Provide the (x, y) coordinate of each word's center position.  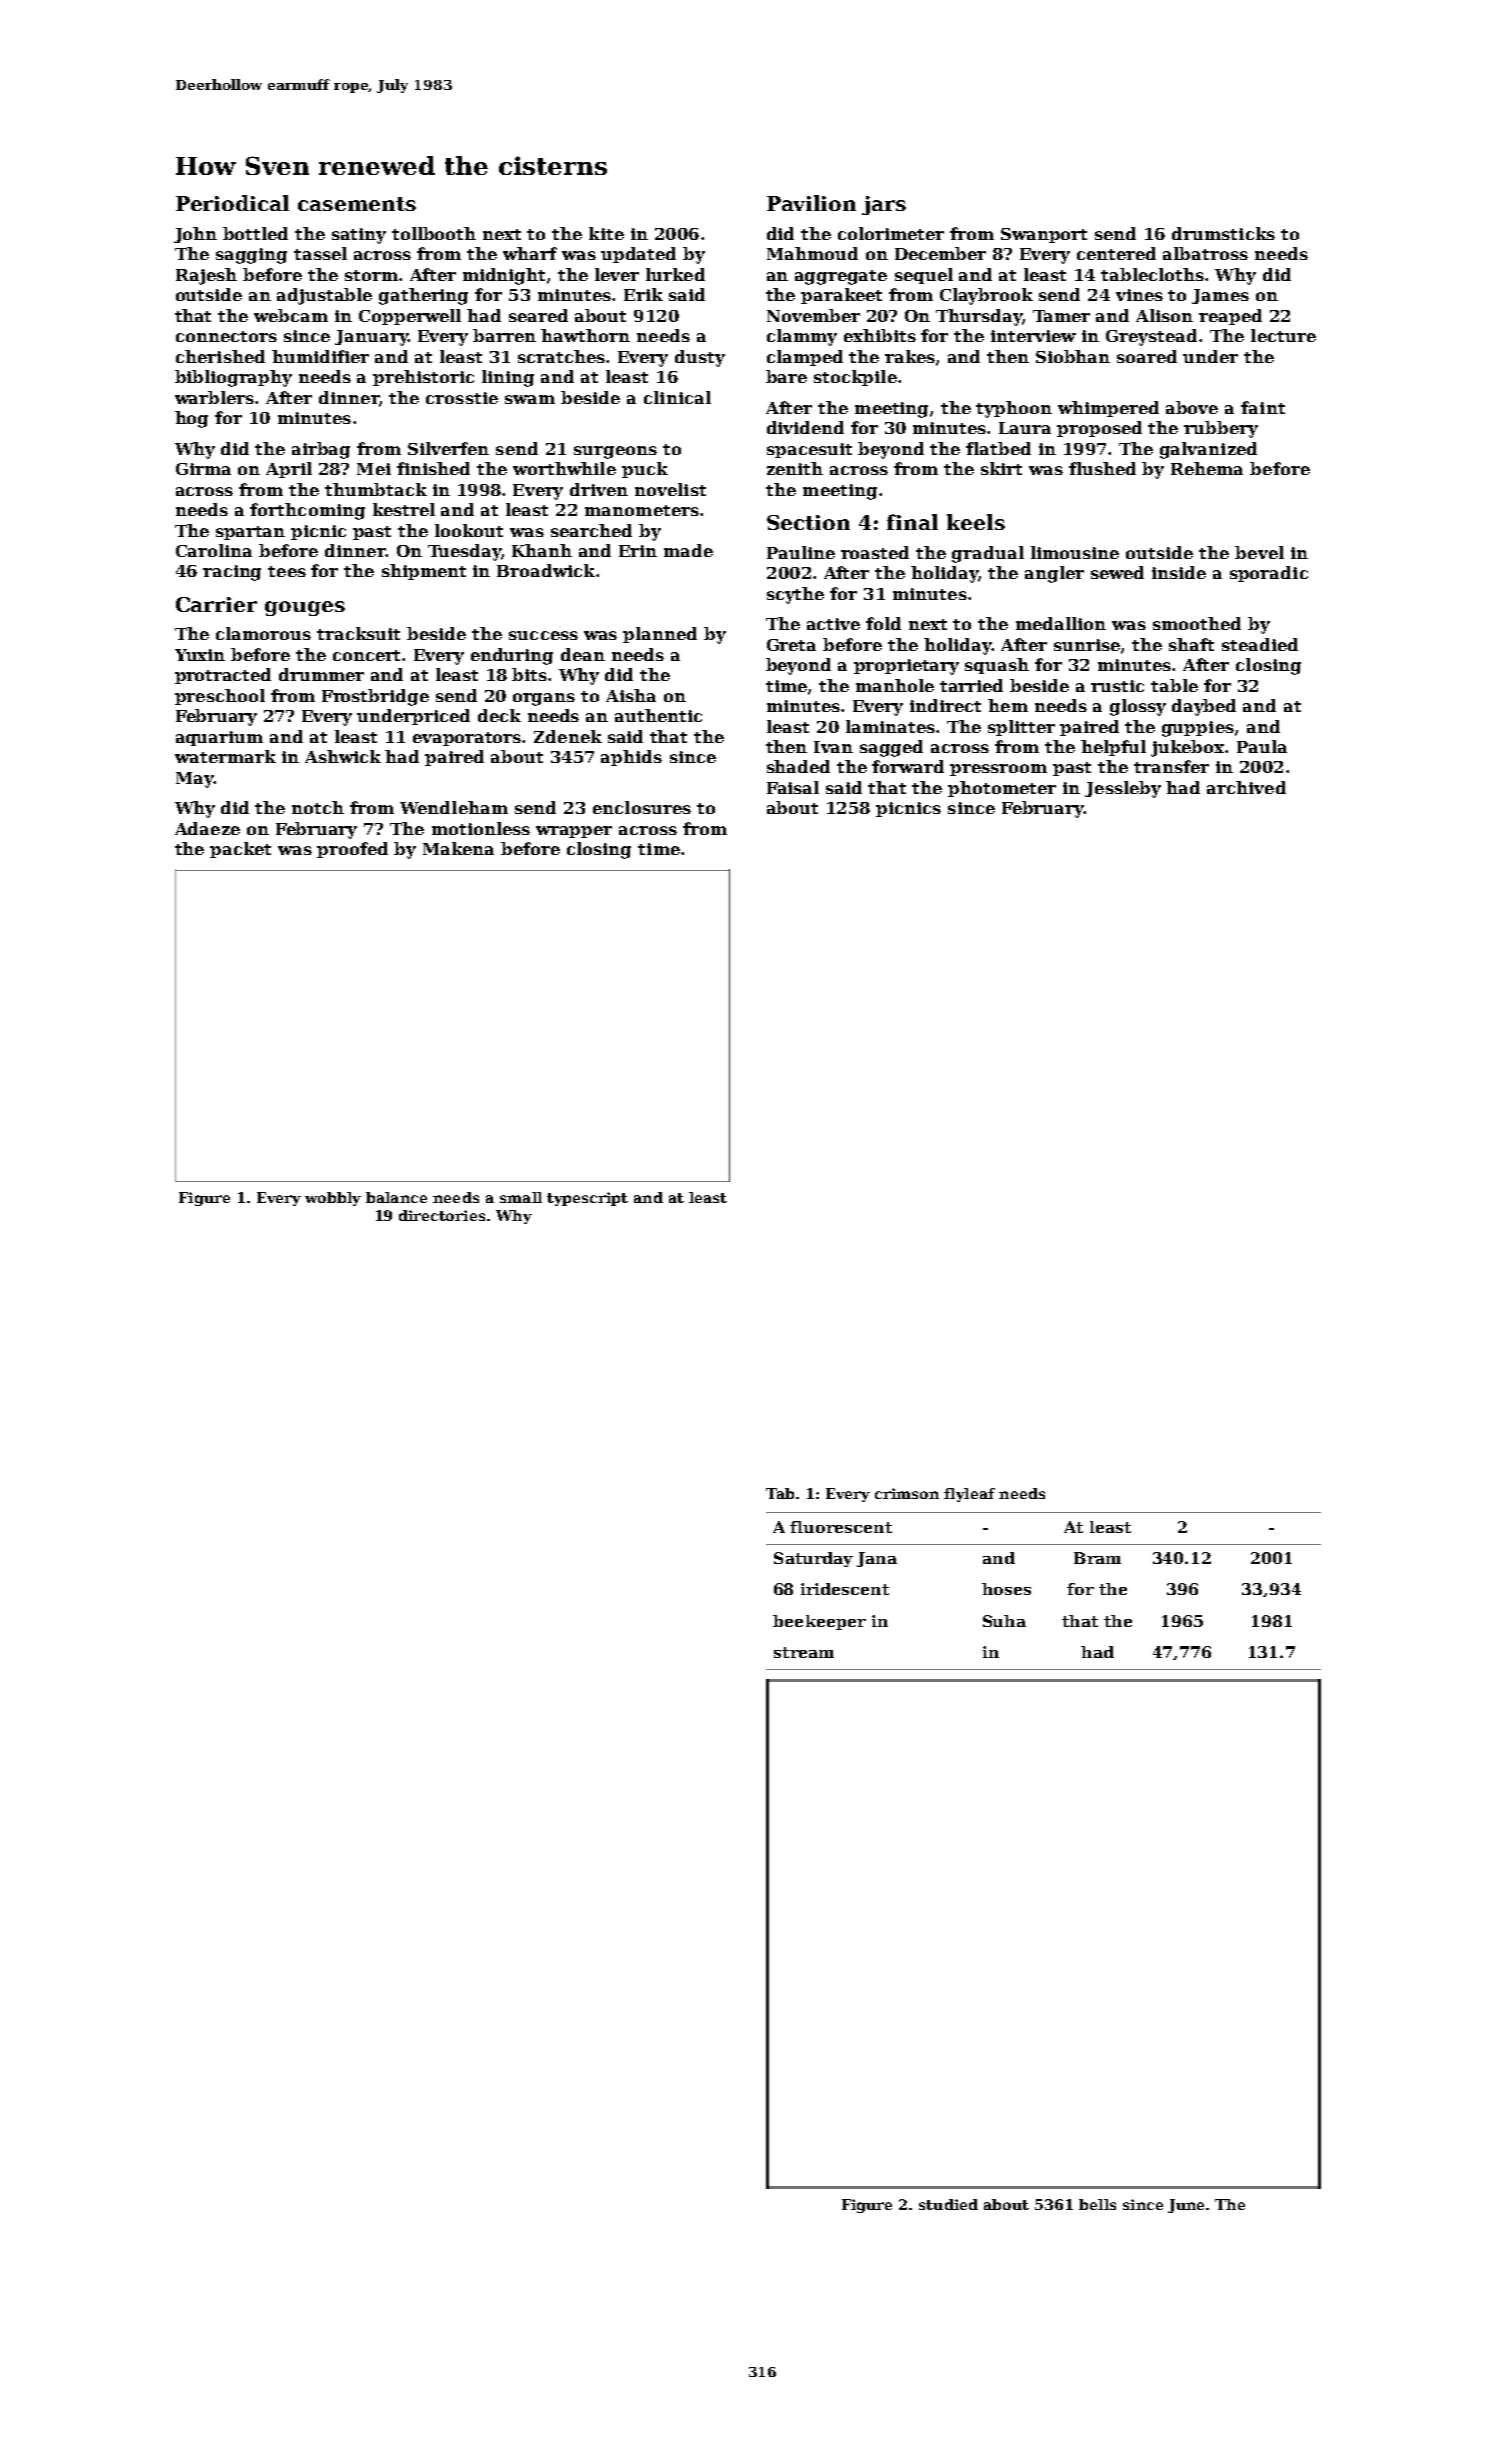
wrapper (574, 832)
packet (240, 850)
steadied (1260, 644)
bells (1097, 2204)
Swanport (1044, 235)
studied (948, 2204)
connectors (226, 336)
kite (606, 233)
